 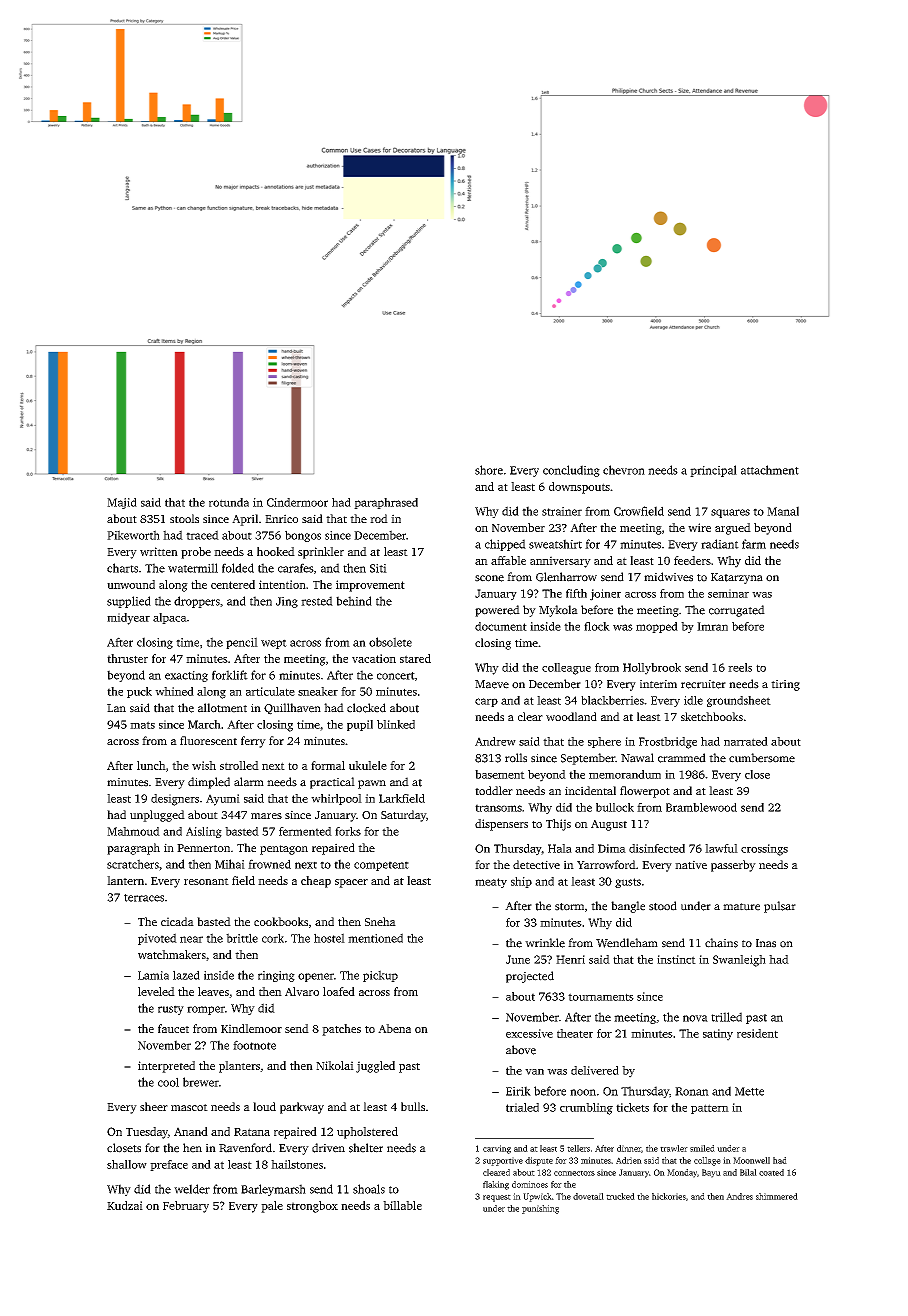 I want to click on Abena, so click(x=394, y=1028).
